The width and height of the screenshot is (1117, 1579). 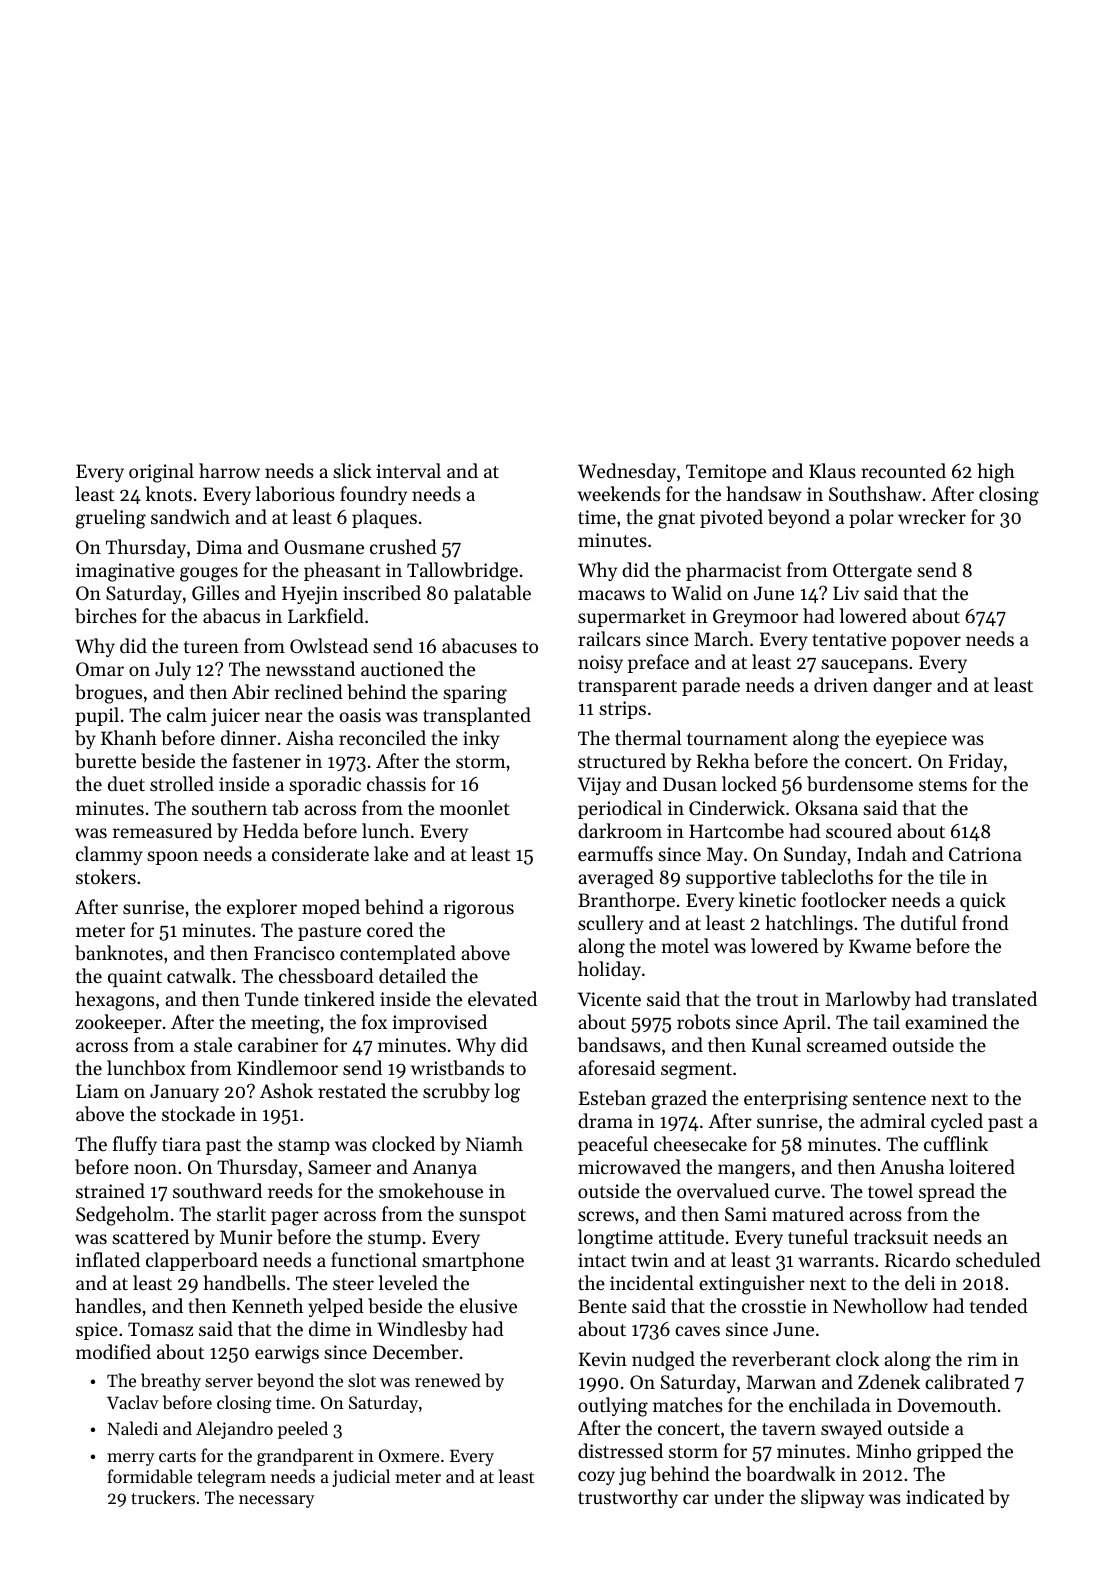 What do you see at coordinates (481, 739) in the screenshot?
I see `inky` at bounding box center [481, 739].
